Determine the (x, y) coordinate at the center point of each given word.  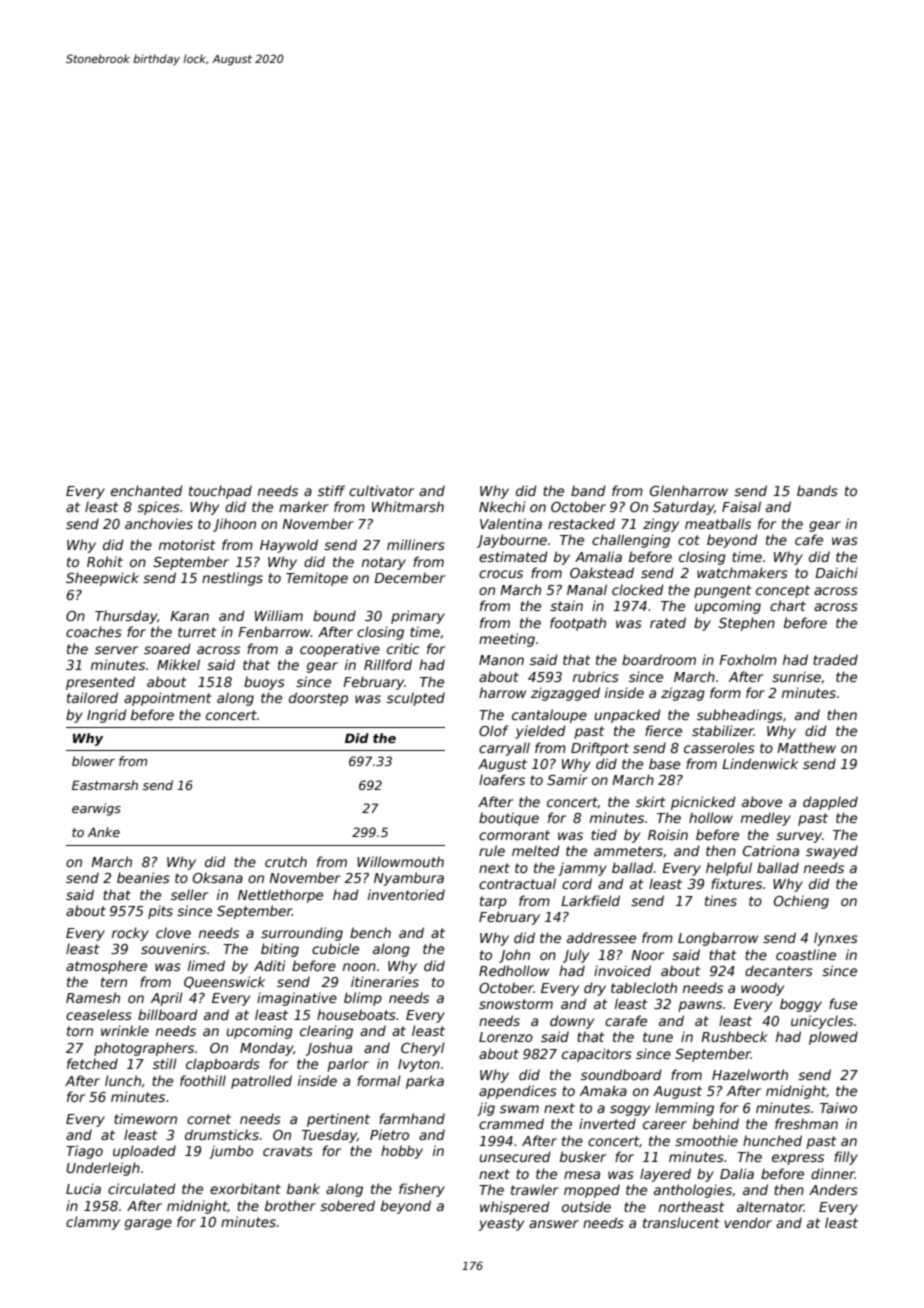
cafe (809, 539)
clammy (93, 1223)
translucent (681, 1222)
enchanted (147, 490)
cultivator (381, 490)
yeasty (501, 1224)
